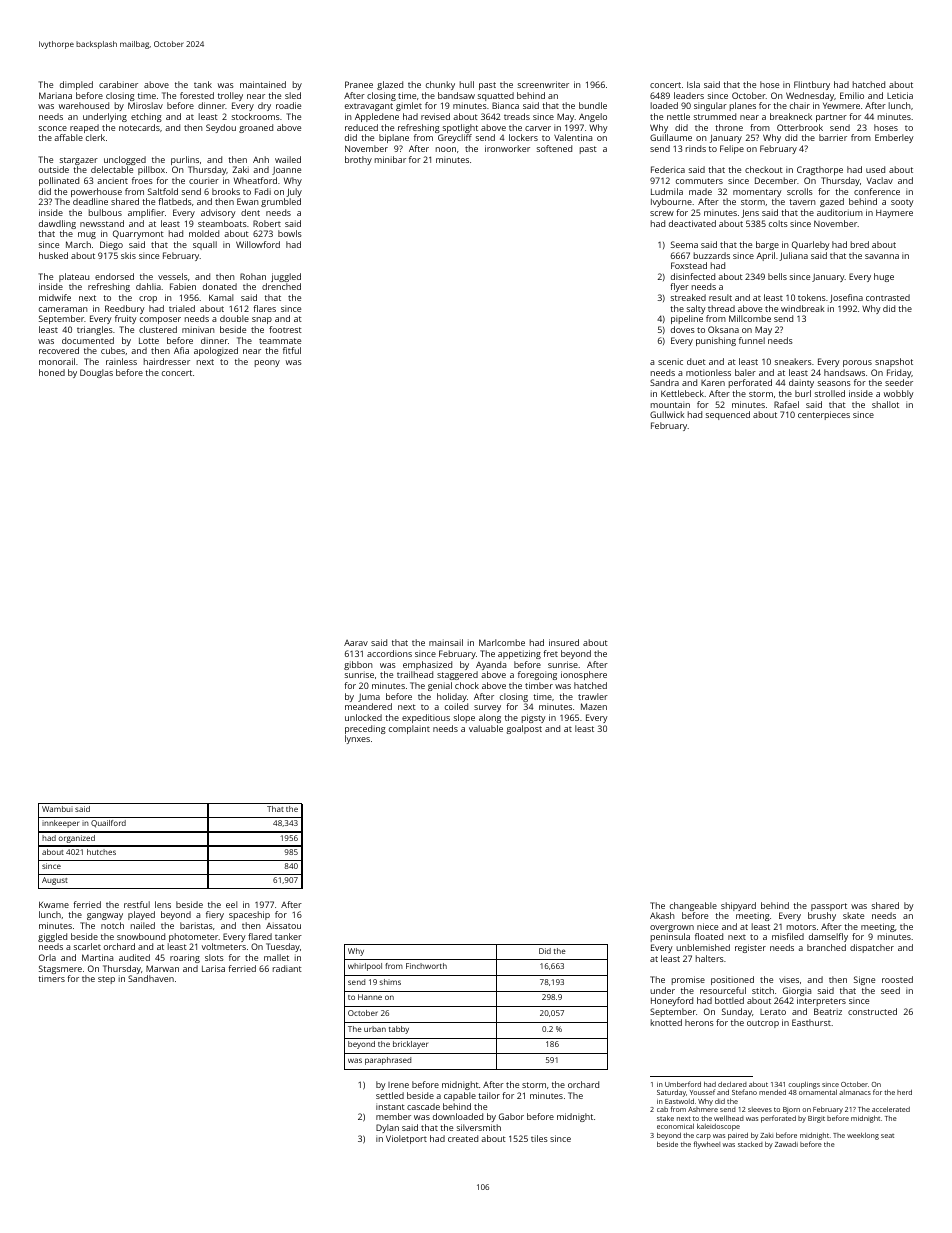  Describe the element at coordinates (564, 642) in the page. I see `insured` at that location.
